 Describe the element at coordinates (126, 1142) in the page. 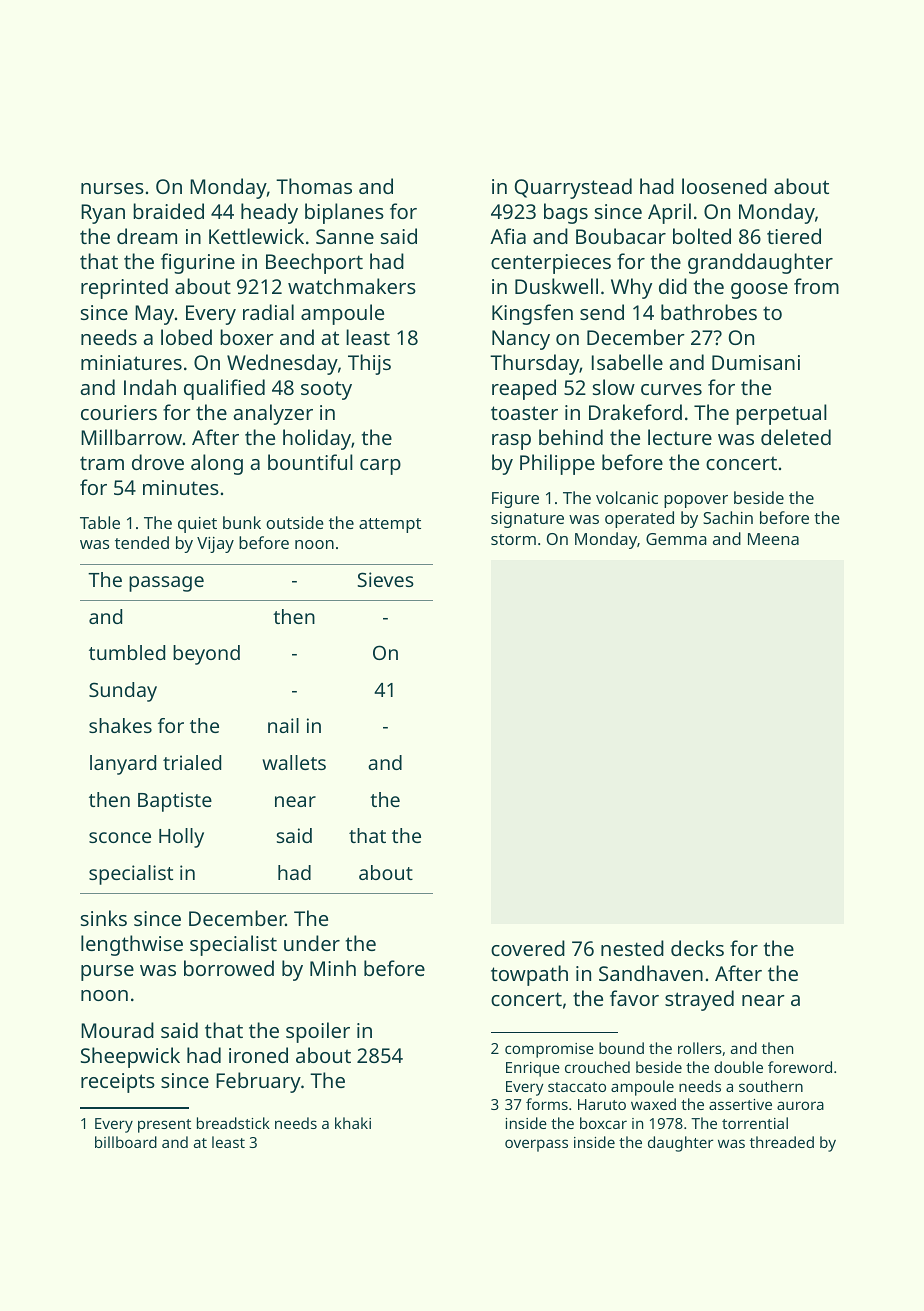

I see `billboard` at that location.
